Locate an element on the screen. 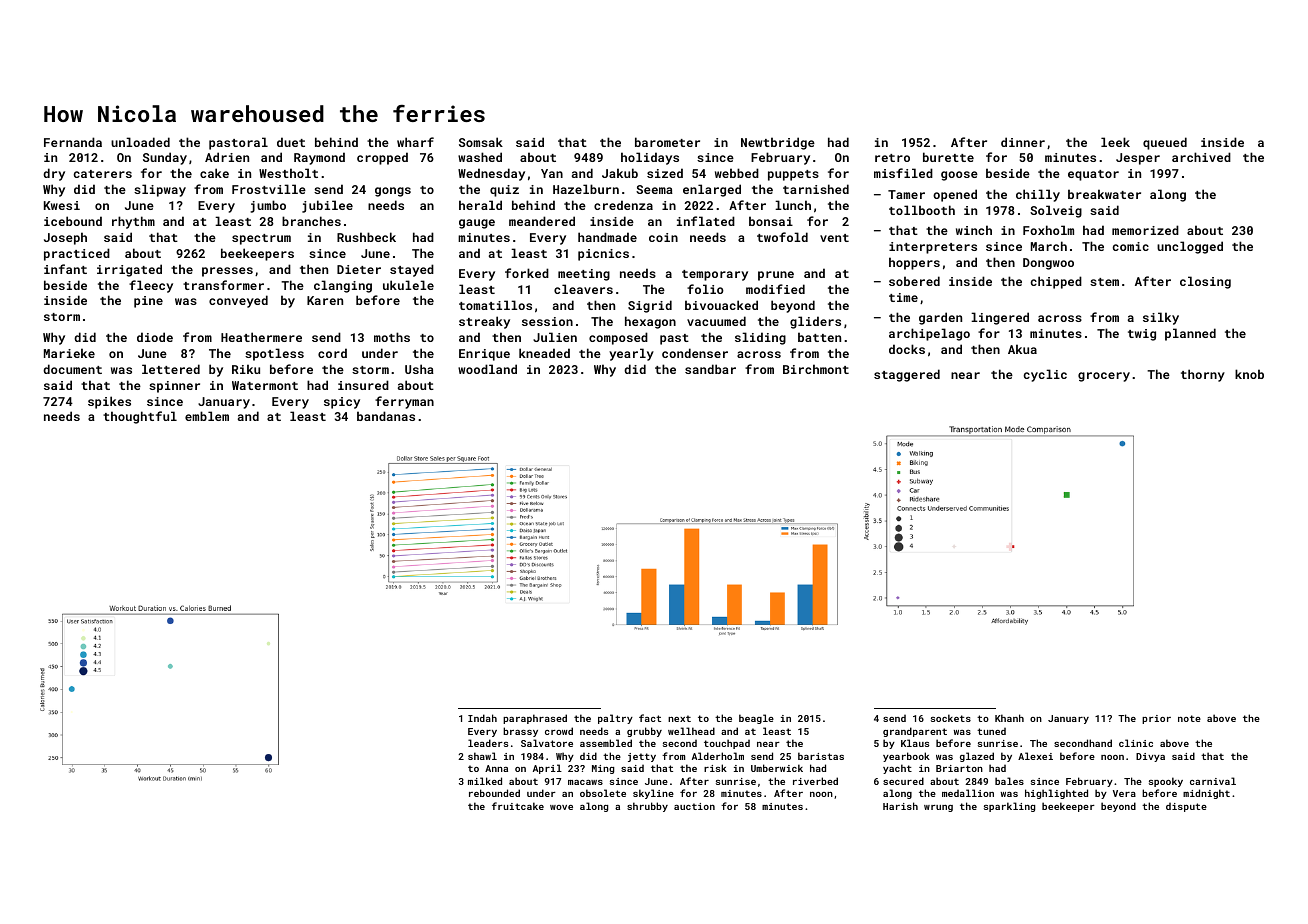 Image resolution: width=1308 pixels, height=924 pixels. spikes is located at coordinates (109, 402).
